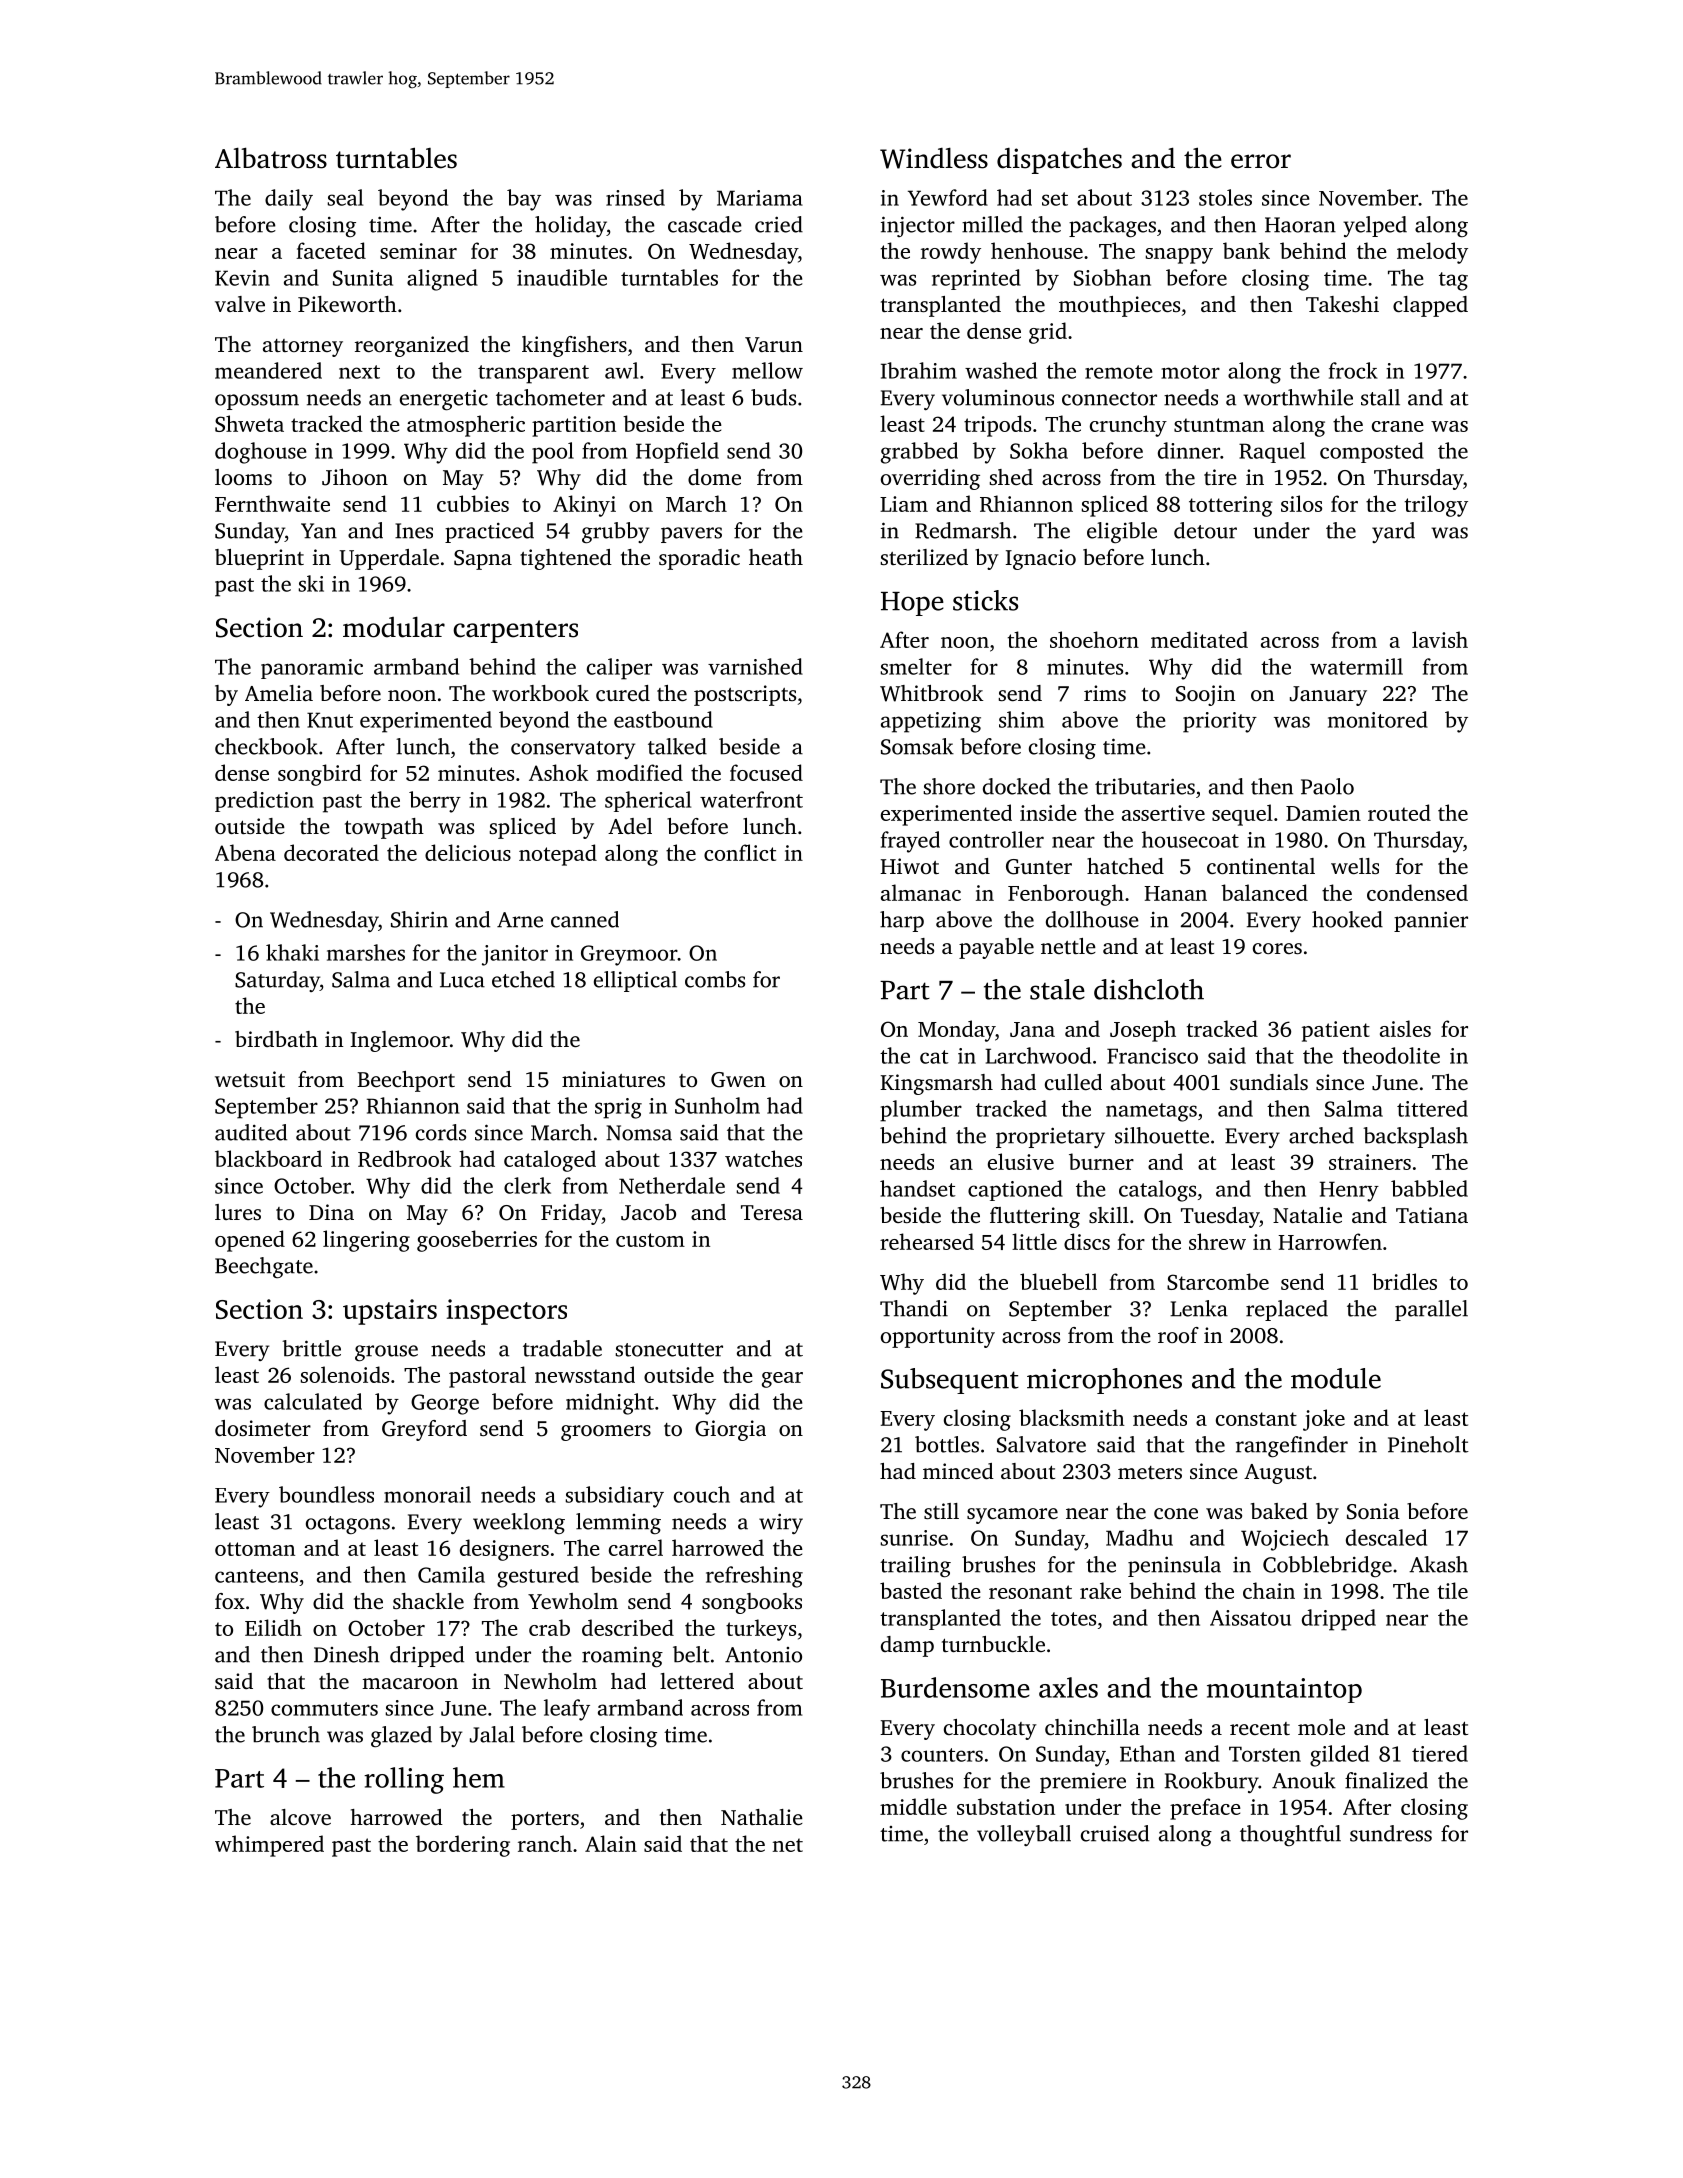 This screenshot has width=1683, height=2178. I want to click on brunch, so click(286, 1734).
